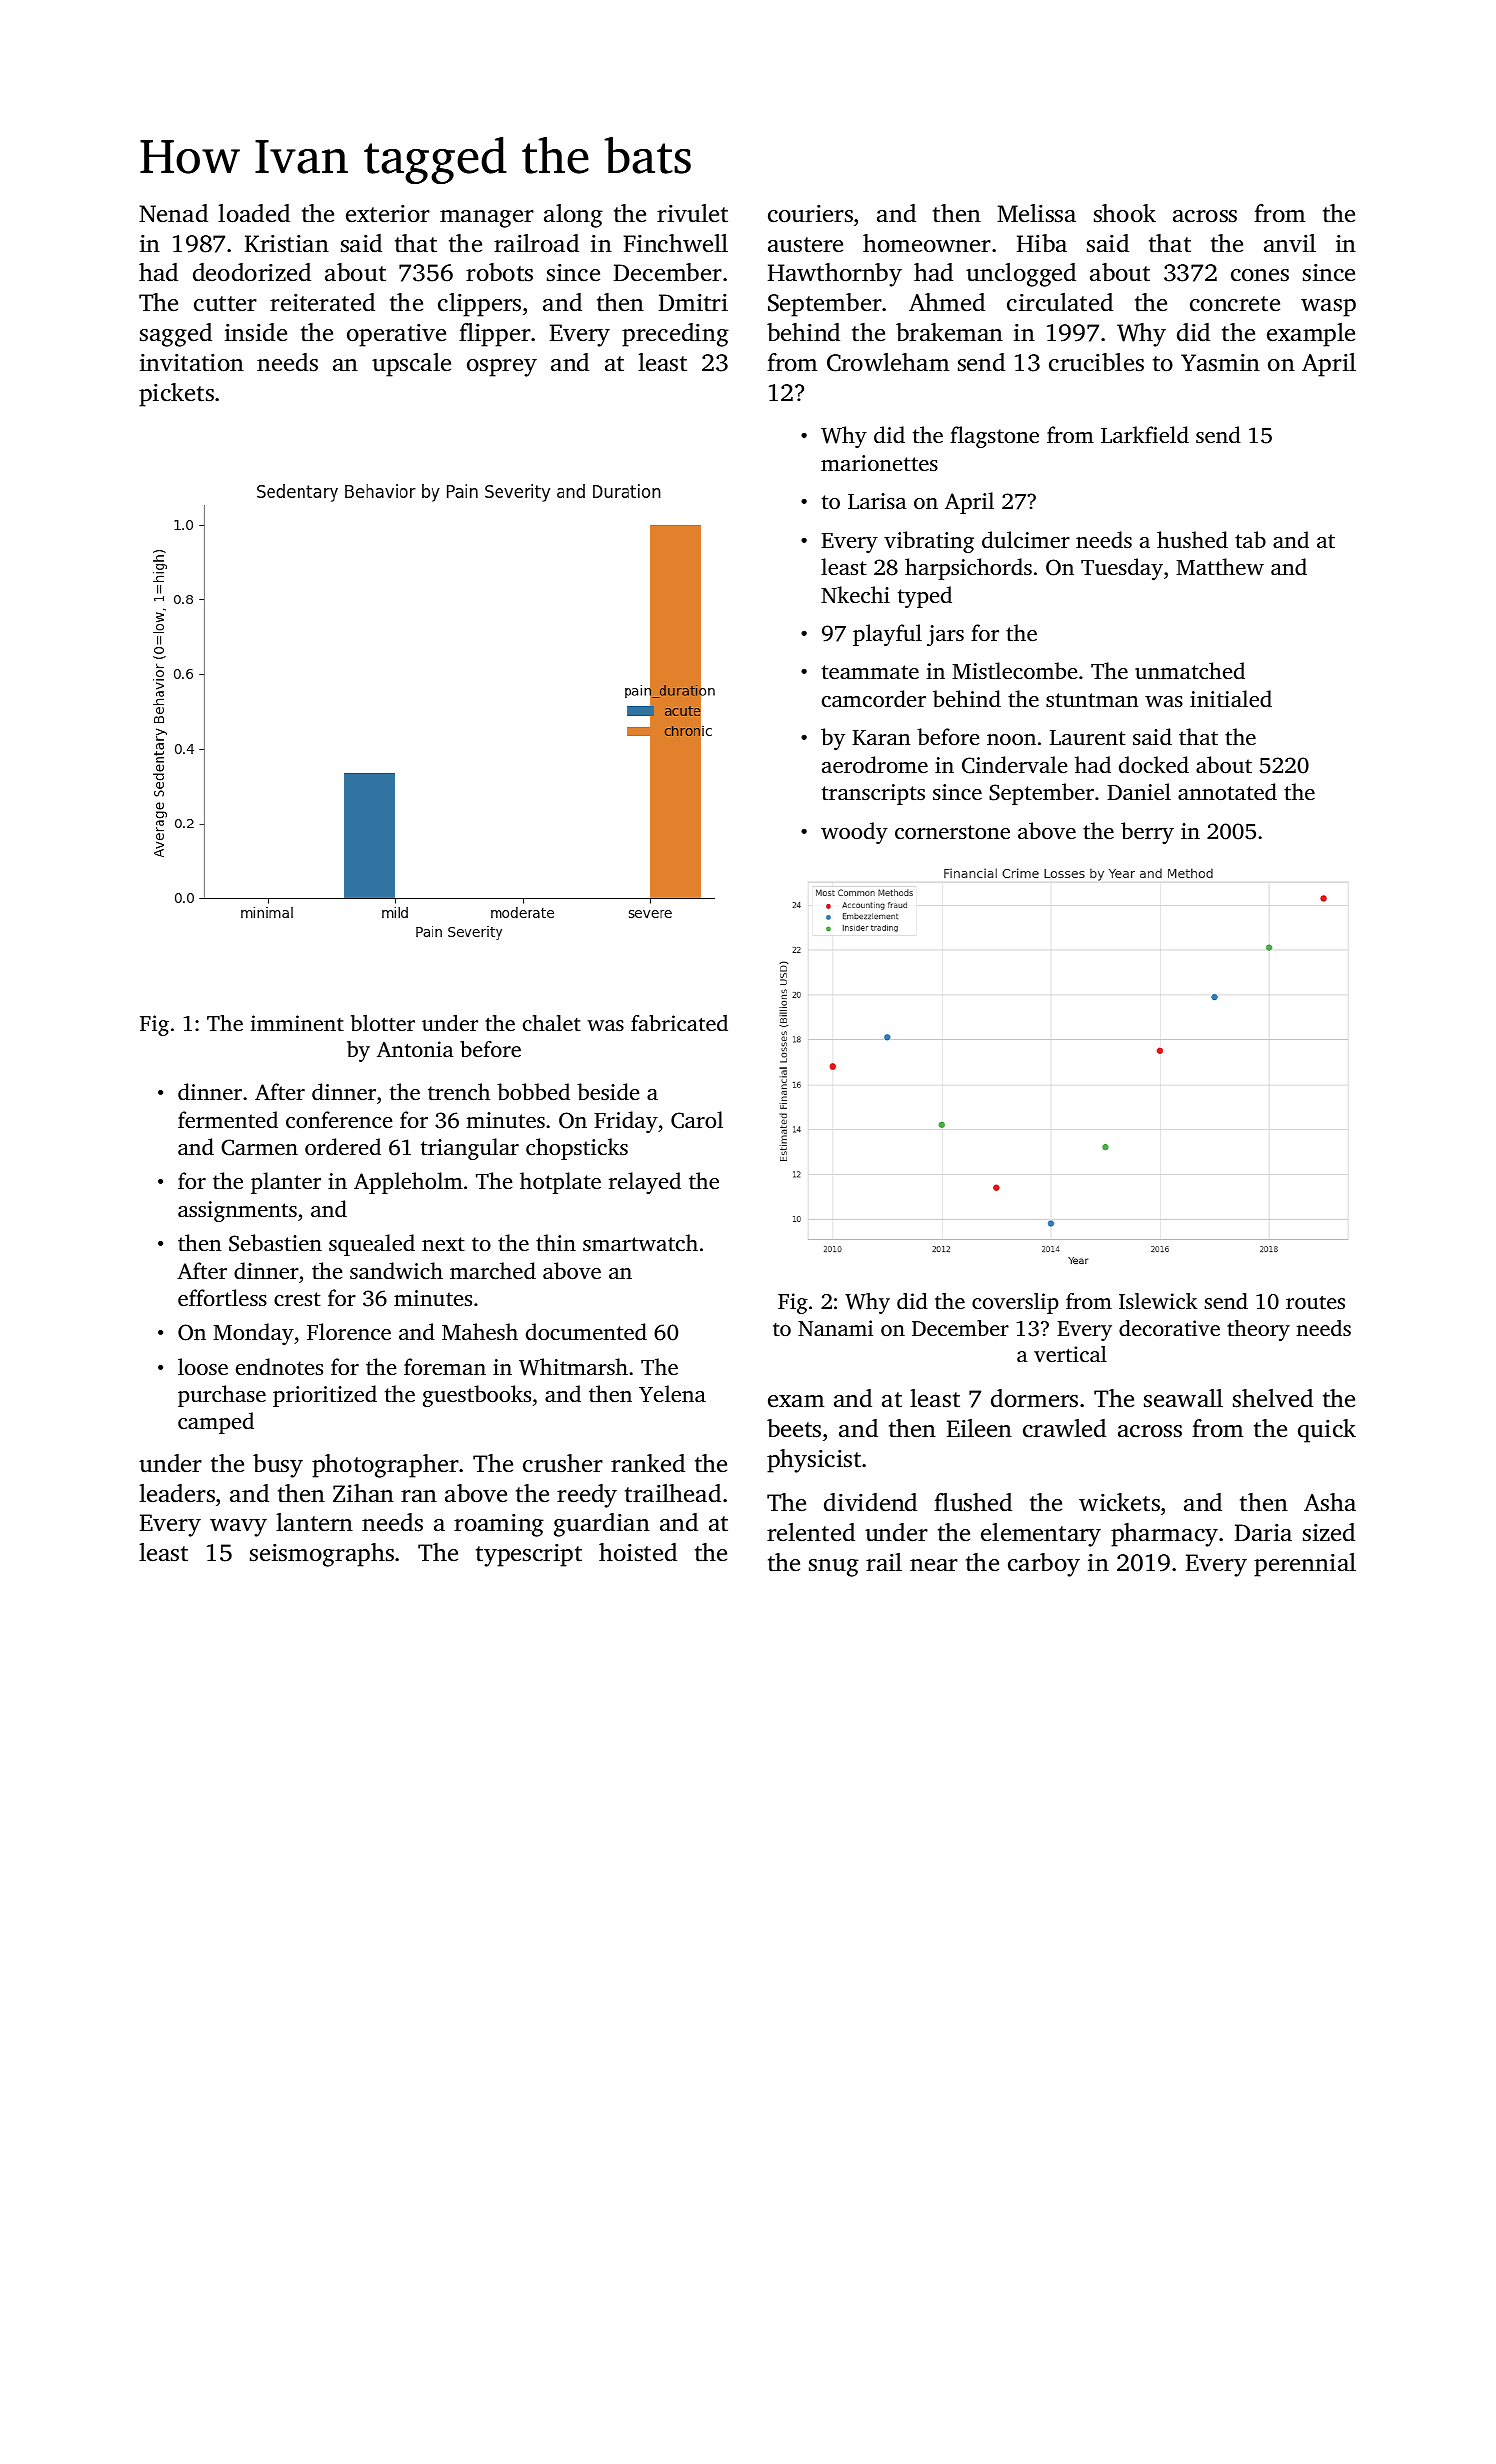 Image resolution: width=1496 pixels, height=2464 pixels. What do you see at coordinates (383, 1023) in the image?
I see `blotter` at bounding box center [383, 1023].
